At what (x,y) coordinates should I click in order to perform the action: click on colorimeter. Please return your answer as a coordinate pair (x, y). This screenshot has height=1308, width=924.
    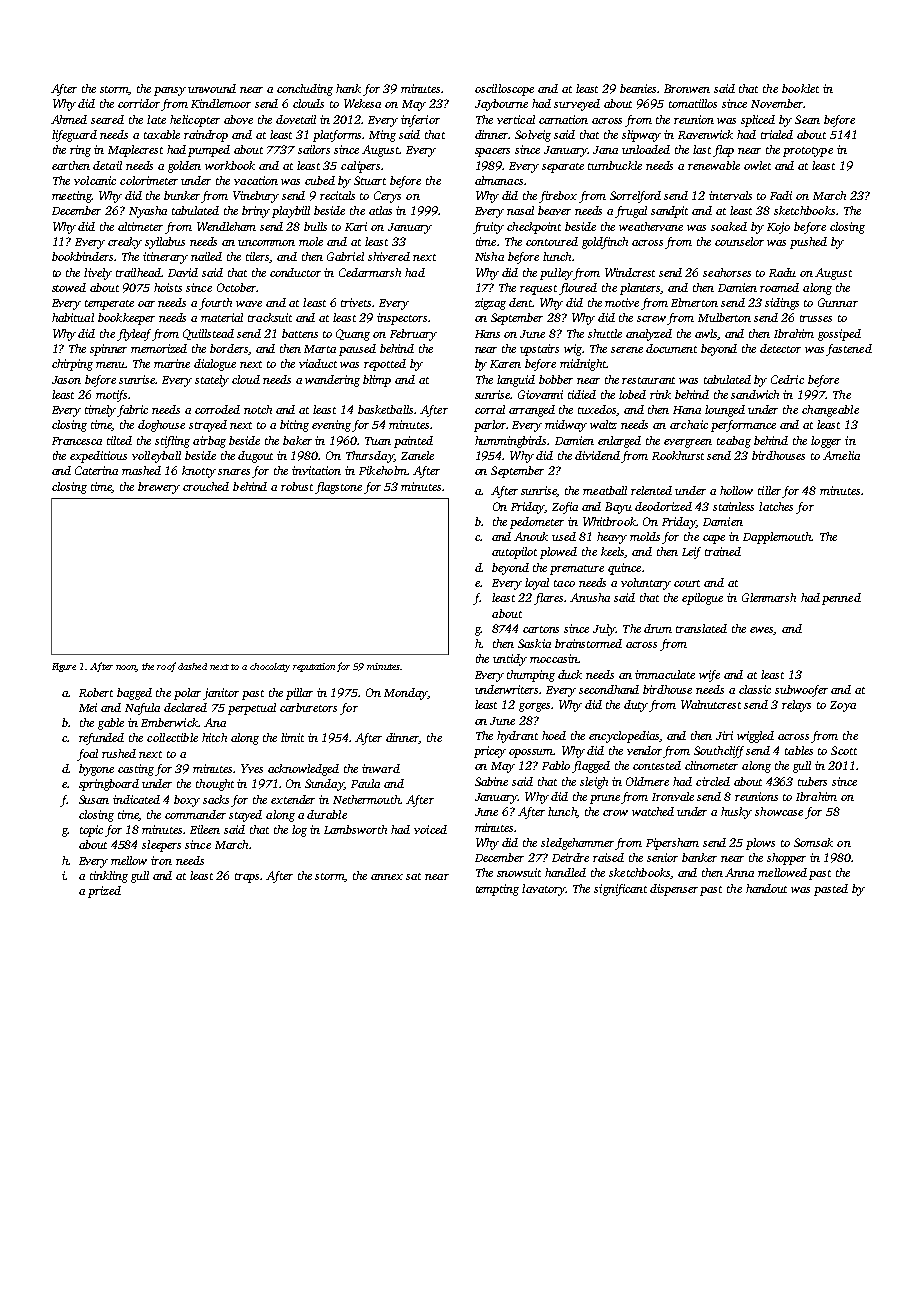
    Looking at the image, I should click on (149, 180).
